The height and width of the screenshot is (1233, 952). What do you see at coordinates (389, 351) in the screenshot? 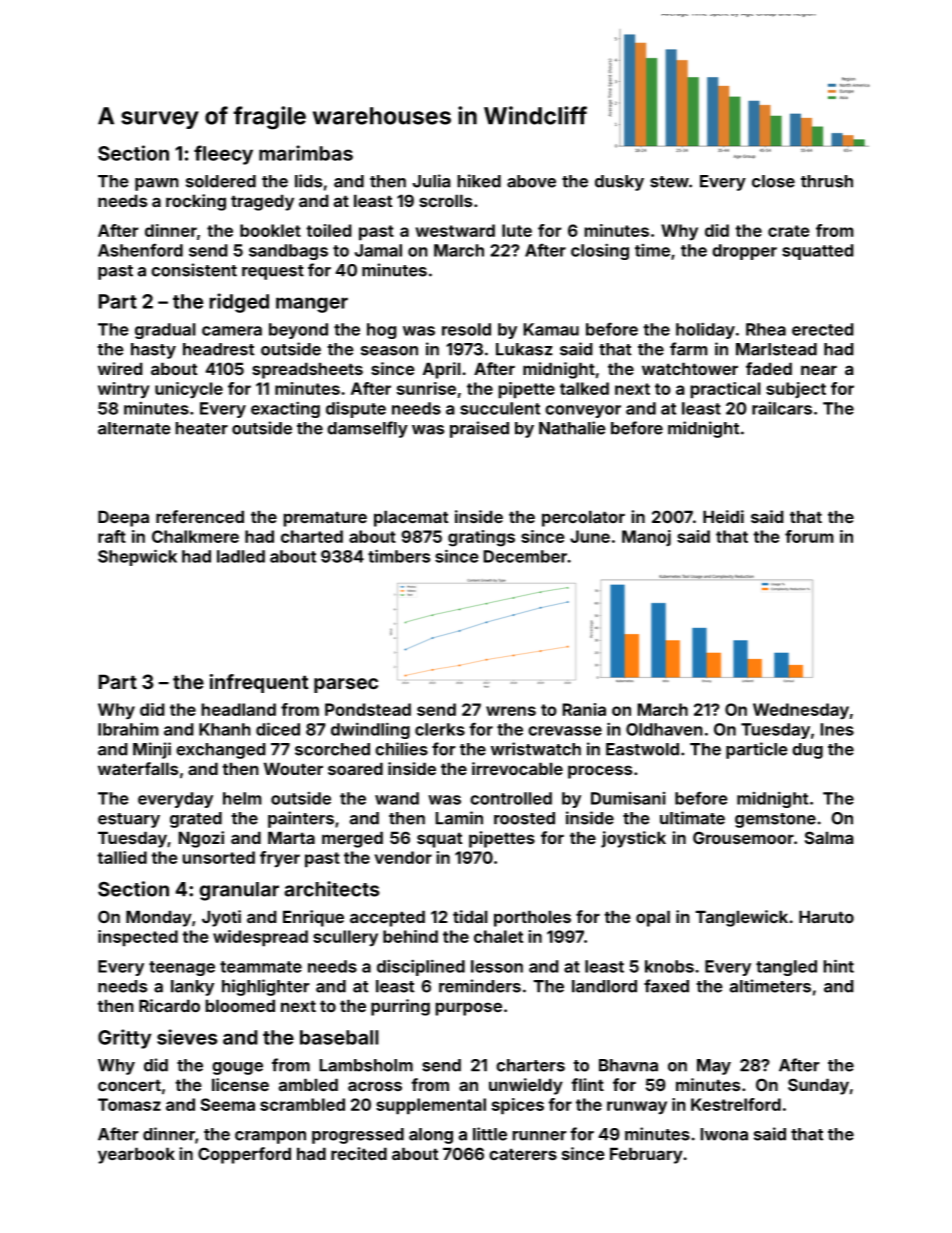
I see `season` at bounding box center [389, 351].
